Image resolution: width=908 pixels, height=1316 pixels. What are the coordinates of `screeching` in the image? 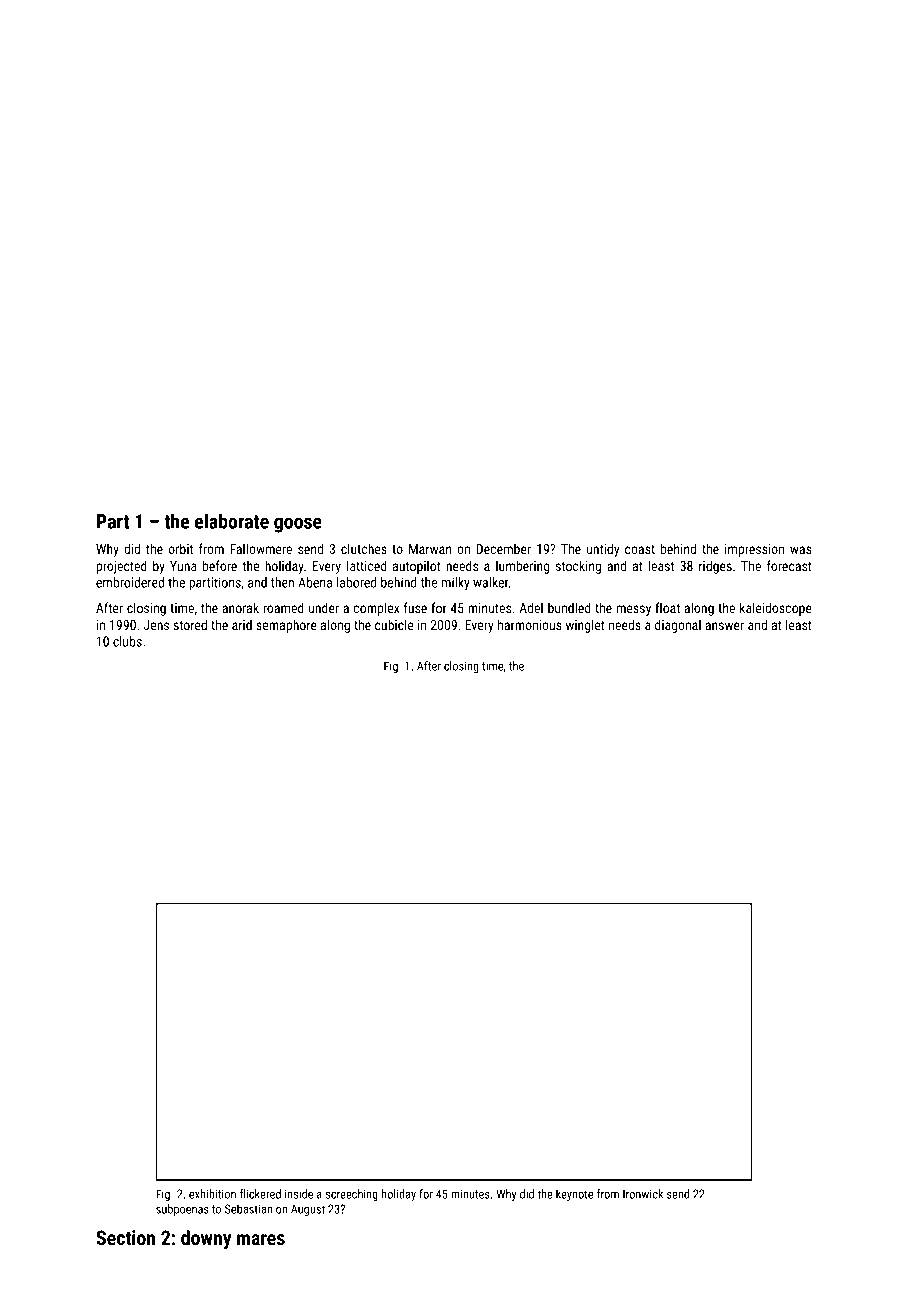 It's located at (352, 1195).
